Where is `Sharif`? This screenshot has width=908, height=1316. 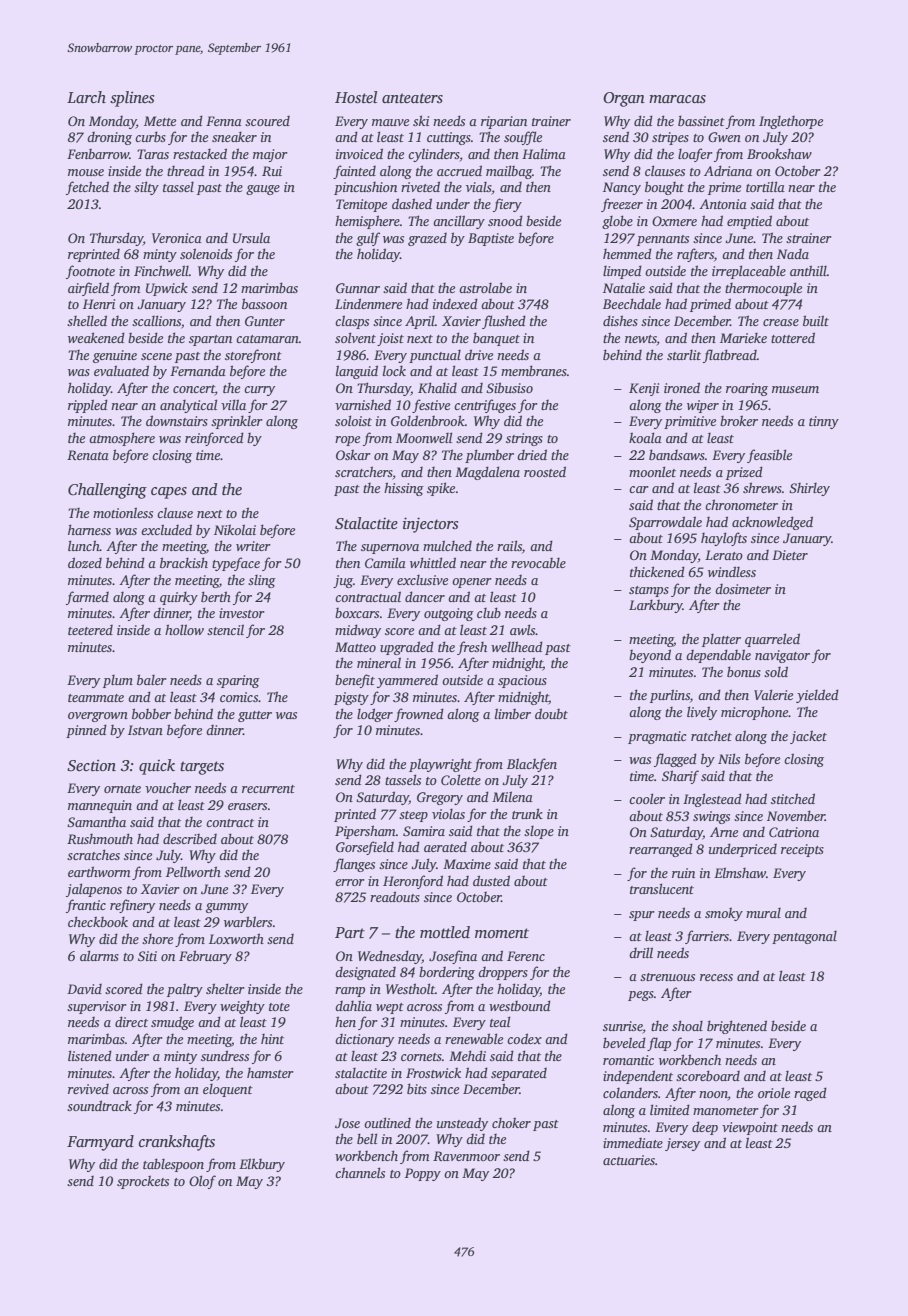 Sharif is located at coordinates (680, 777).
